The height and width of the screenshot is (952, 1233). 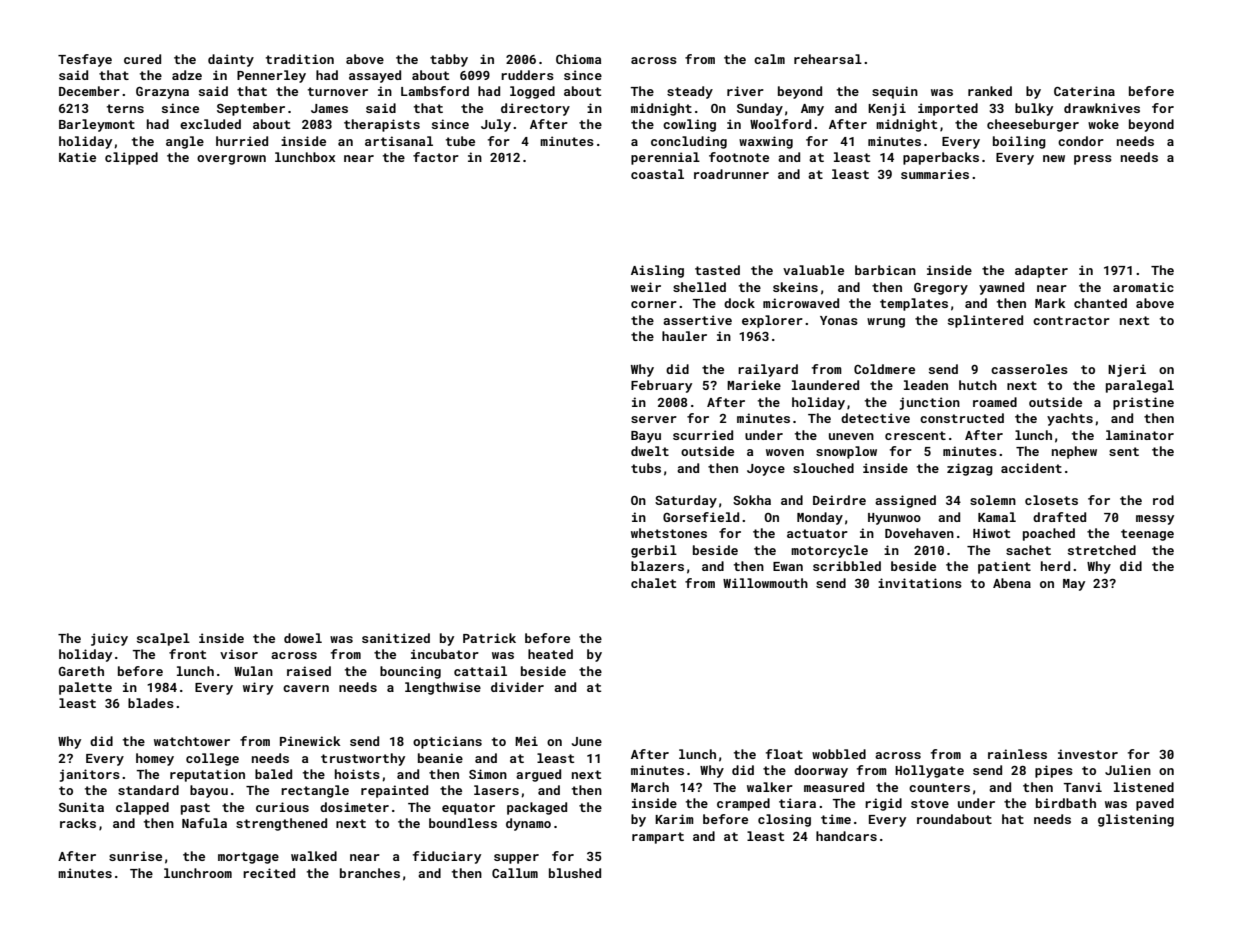 What do you see at coordinates (248, 858) in the screenshot?
I see `mortgage` at bounding box center [248, 858].
